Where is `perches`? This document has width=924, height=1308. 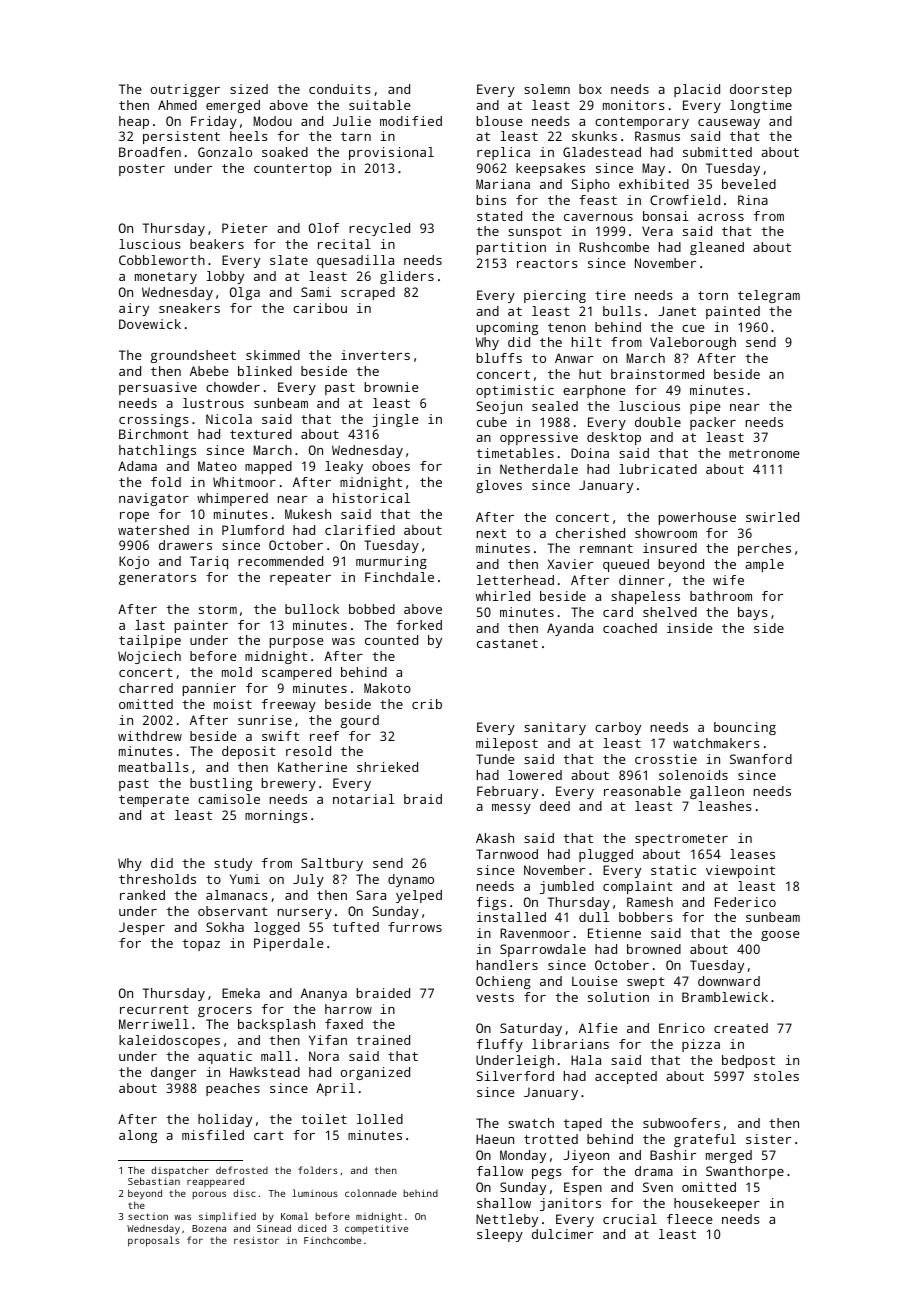
perches is located at coordinates (764, 549).
